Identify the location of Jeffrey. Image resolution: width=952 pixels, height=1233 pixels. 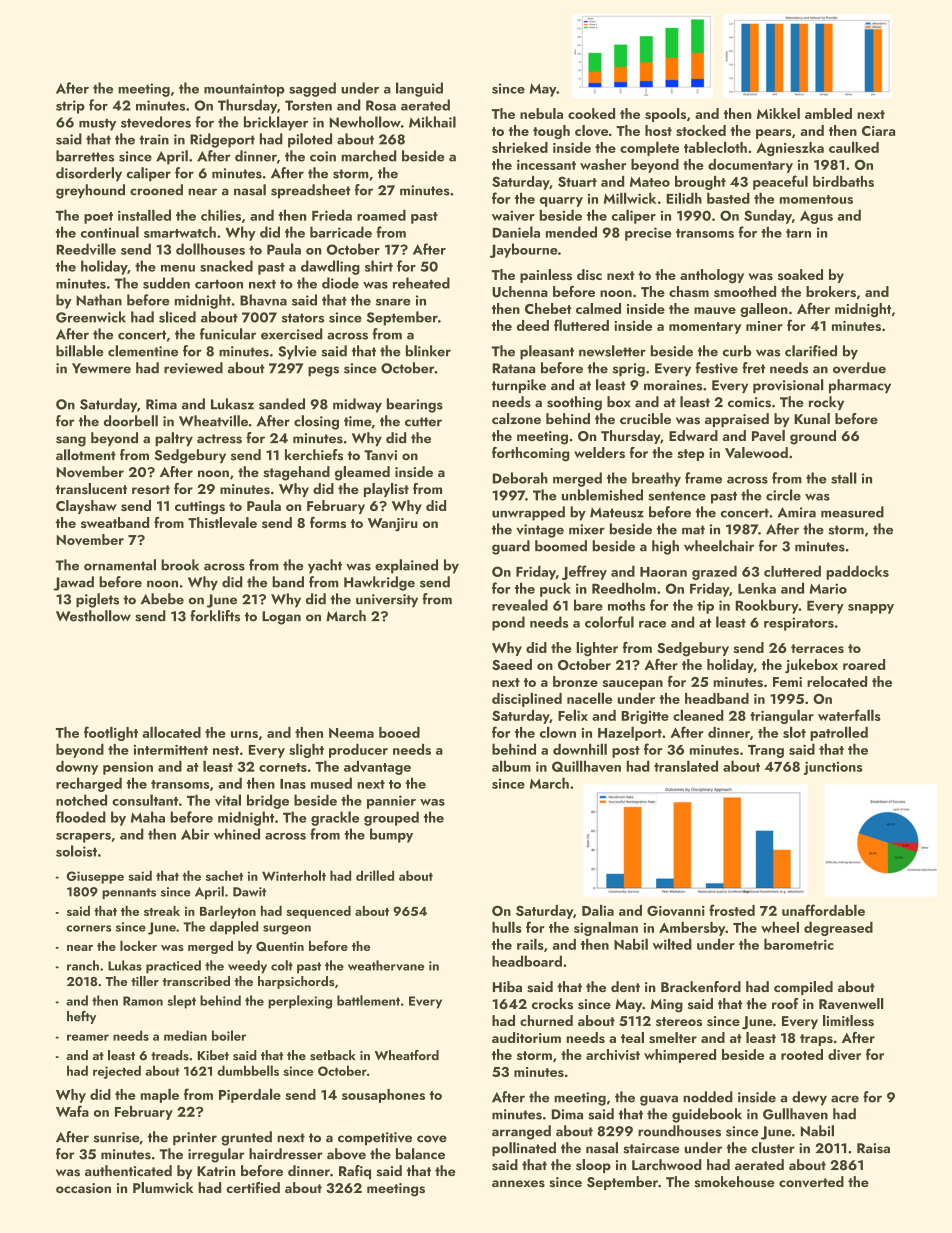
(584, 572).
